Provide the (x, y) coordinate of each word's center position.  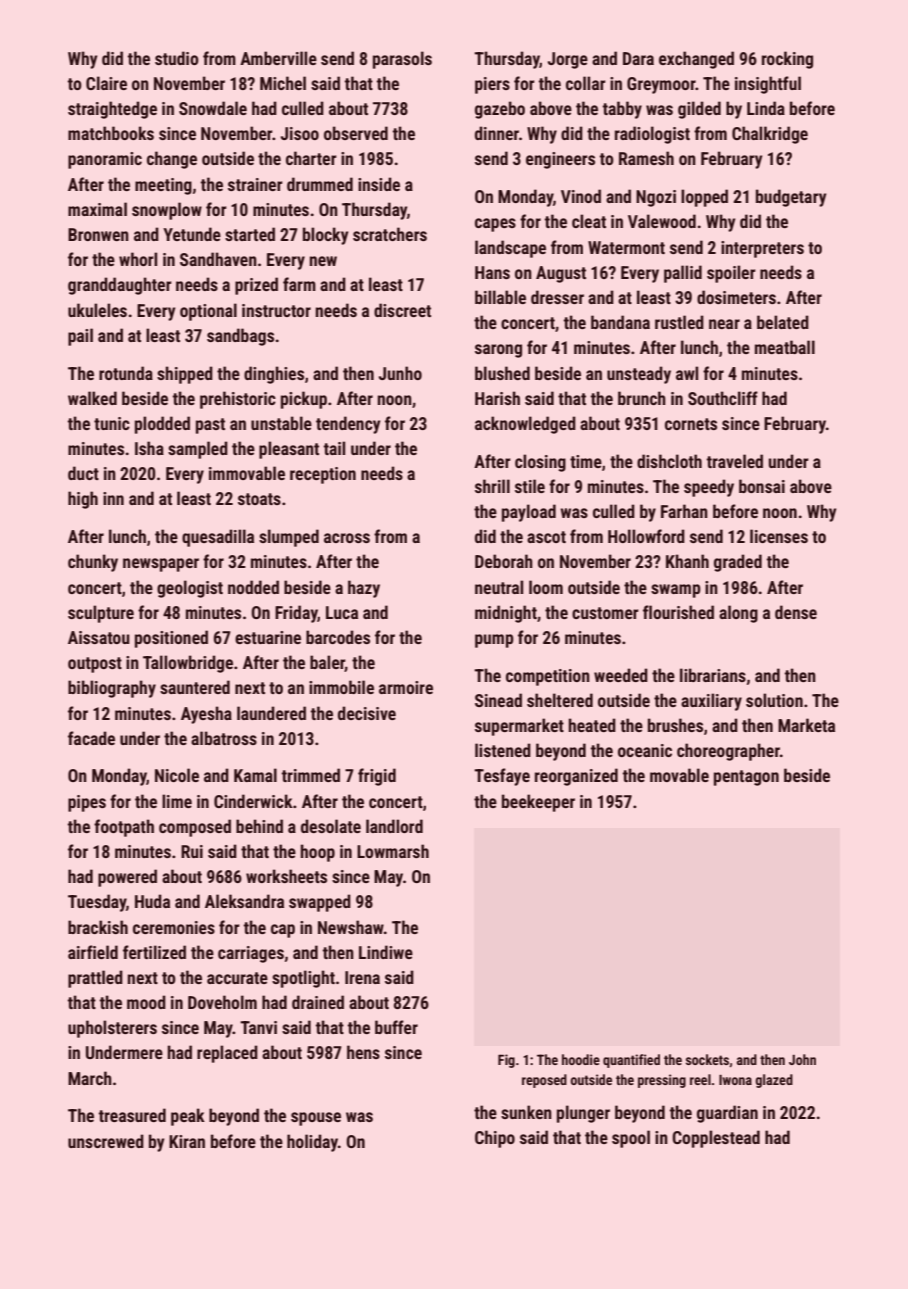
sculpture (101, 614)
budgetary (791, 198)
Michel (283, 83)
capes (495, 225)
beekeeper (538, 803)
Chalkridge (770, 135)
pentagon (746, 778)
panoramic (105, 160)
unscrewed (106, 1141)
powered (127, 878)
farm (299, 284)
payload (529, 513)
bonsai (762, 486)
